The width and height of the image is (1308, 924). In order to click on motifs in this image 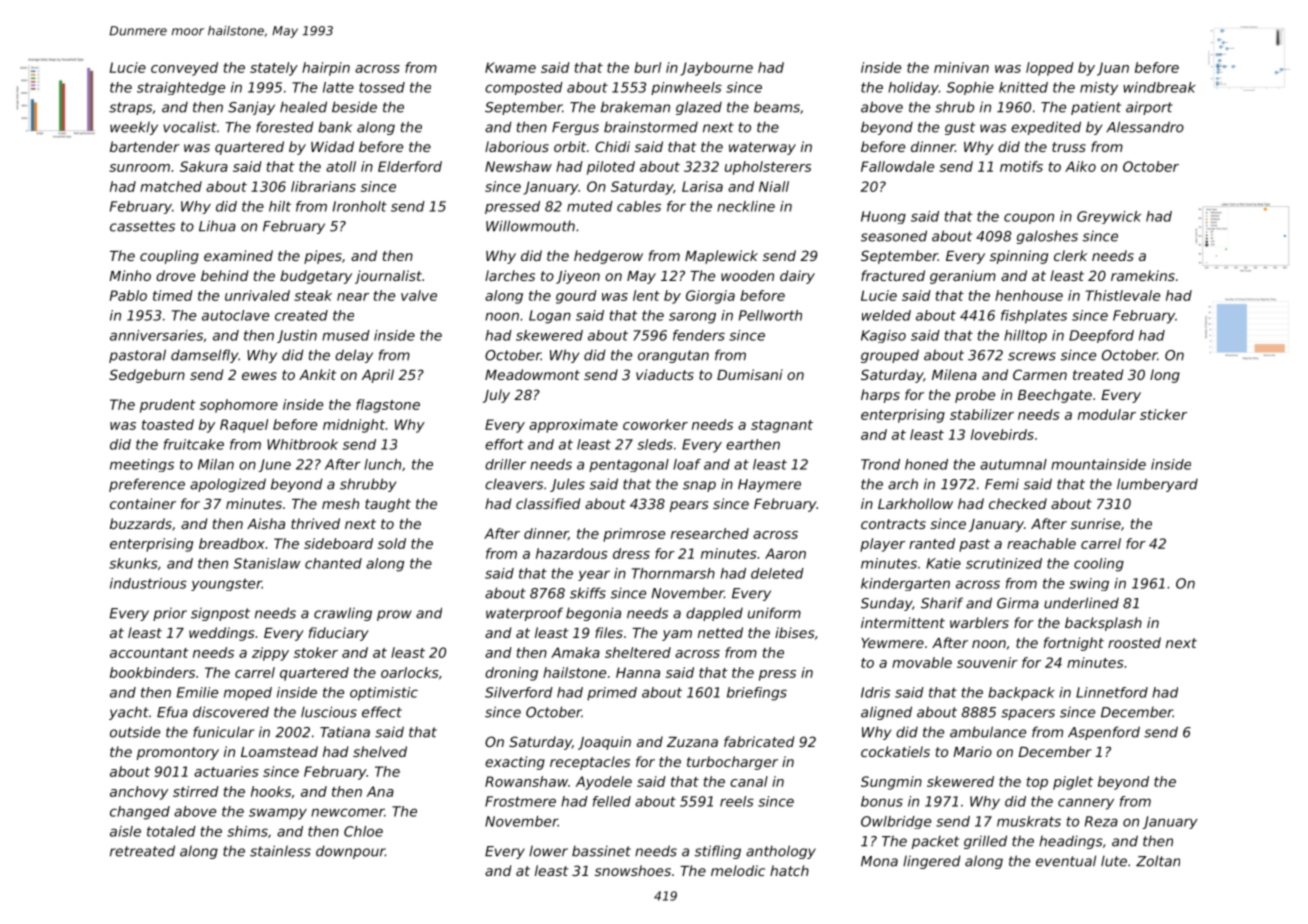, I will do `click(1021, 166)`.
